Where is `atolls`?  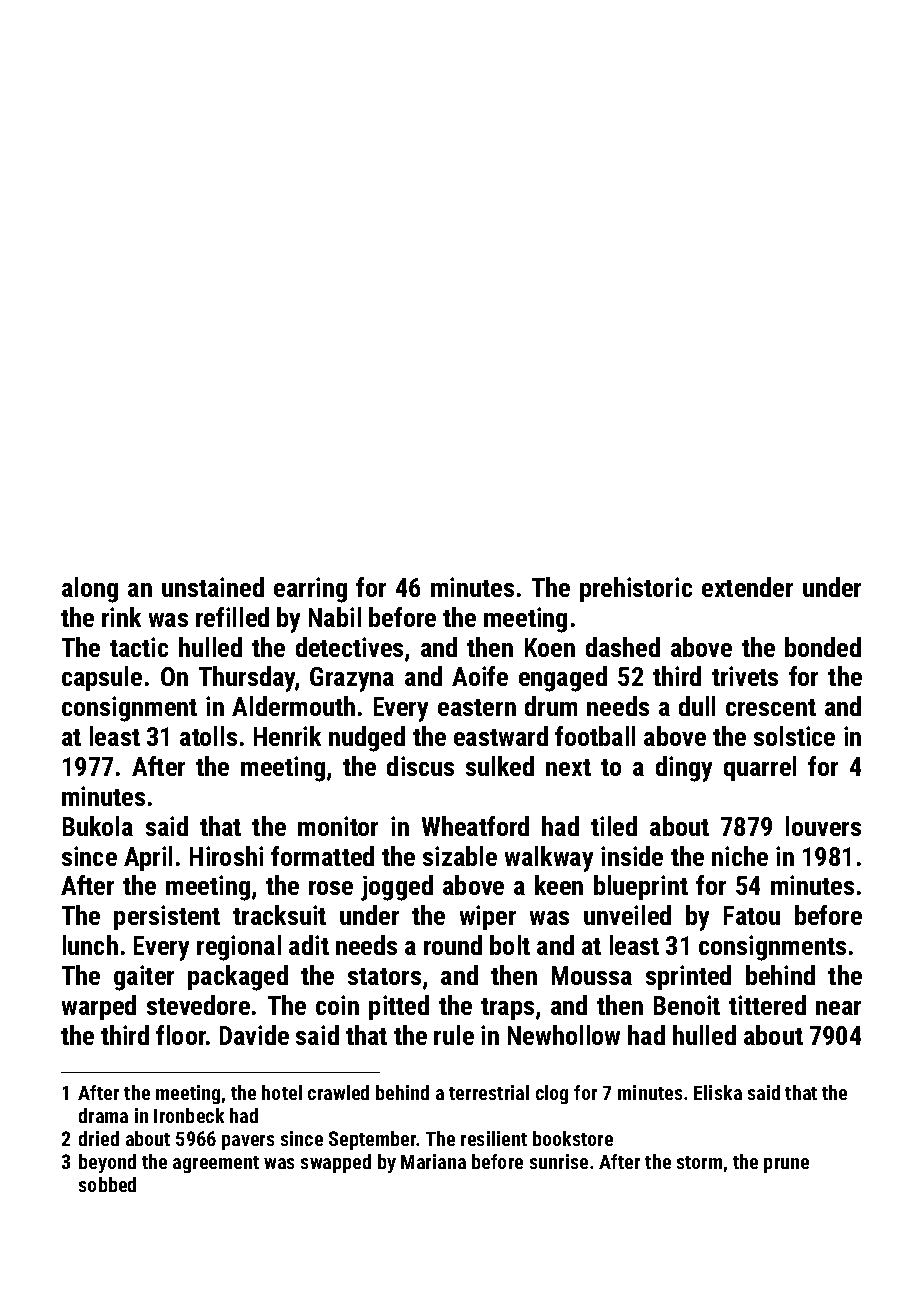 atolls is located at coordinates (208, 736).
